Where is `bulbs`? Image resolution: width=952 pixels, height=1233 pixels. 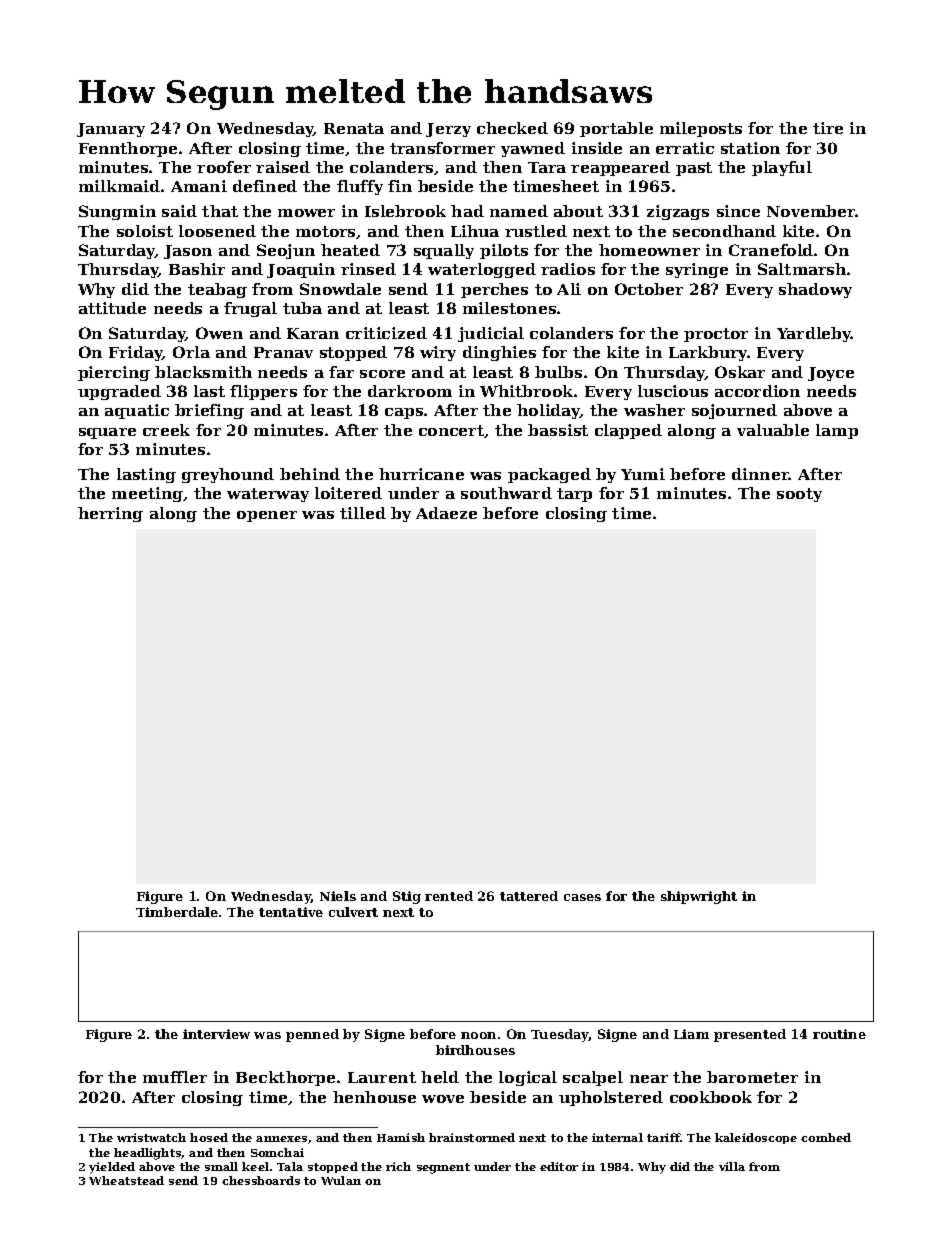
bulbs is located at coordinates (558, 372).
